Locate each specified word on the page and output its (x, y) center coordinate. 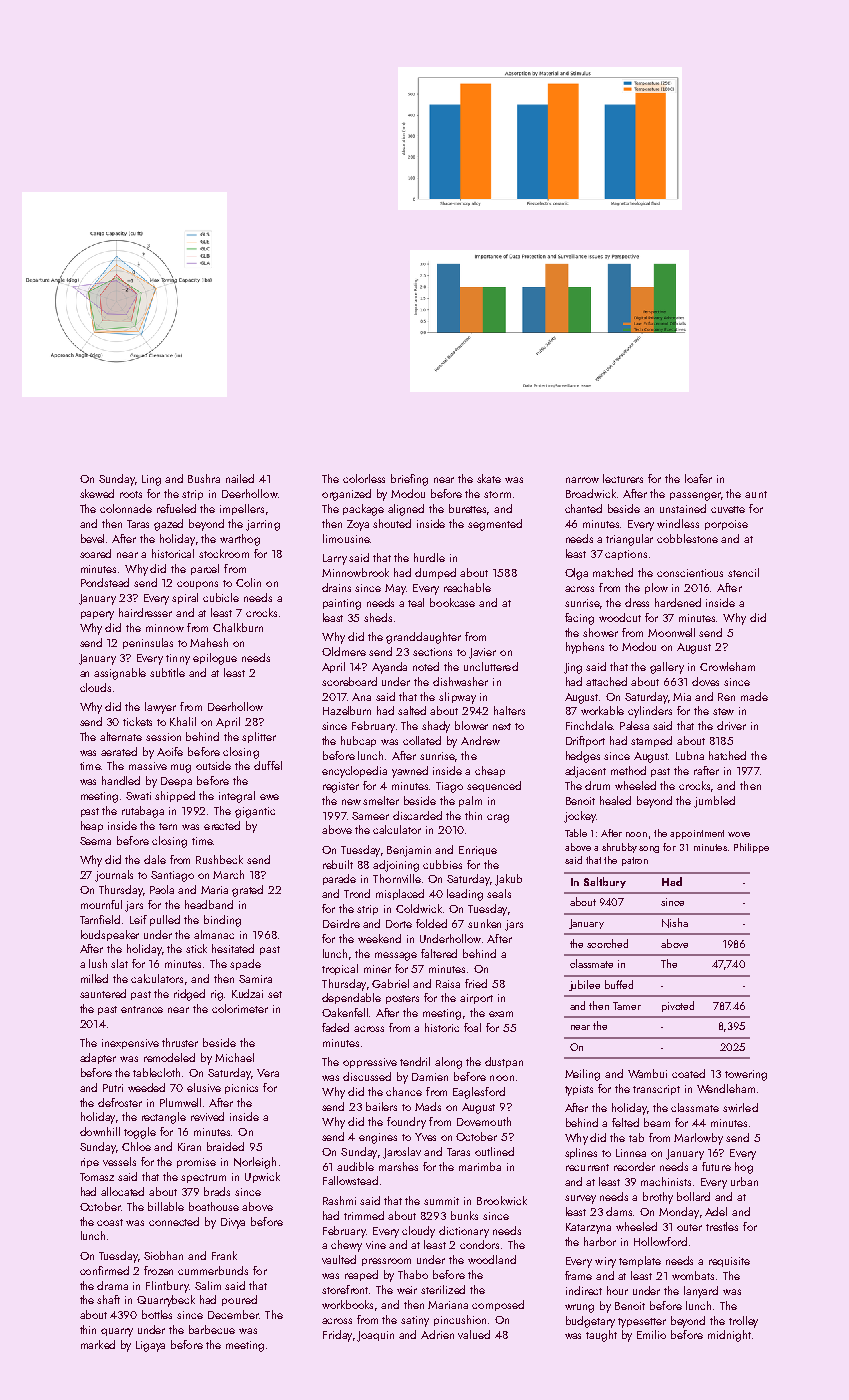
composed (498, 1305)
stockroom (224, 553)
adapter (98, 1058)
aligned (406, 510)
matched (613, 572)
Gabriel (390, 983)
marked (98, 1344)
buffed (619, 984)
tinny (178, 659)
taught (601, 1336)
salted (412, 710)
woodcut (620, 617)
